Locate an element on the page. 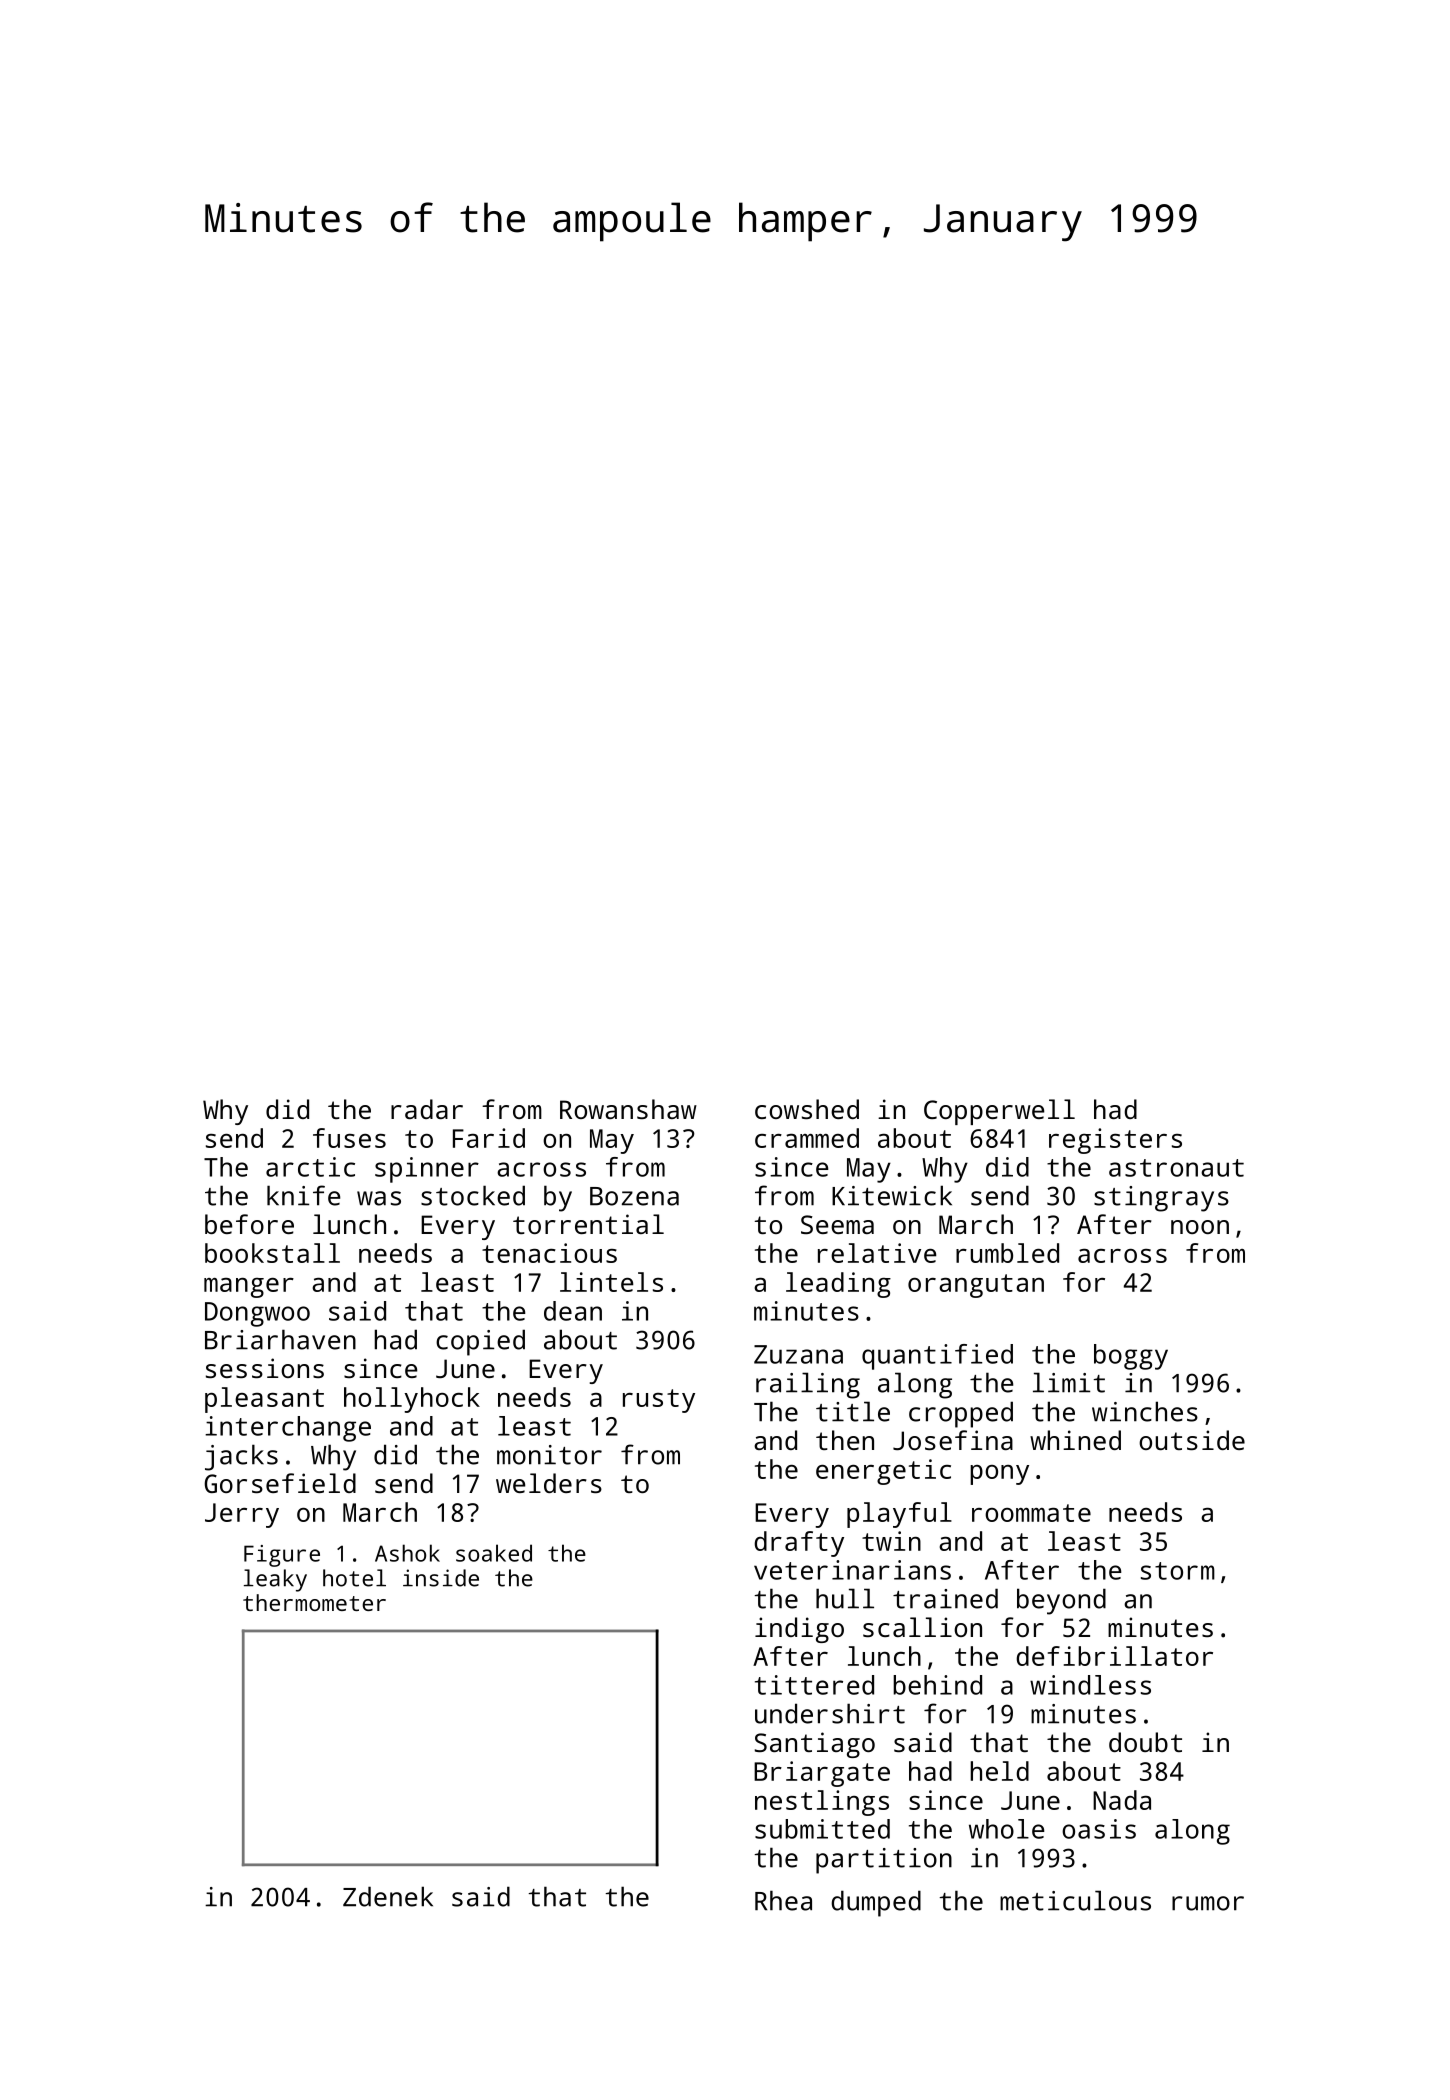  Rowanshaw is located at coordinates (628, 1109).
